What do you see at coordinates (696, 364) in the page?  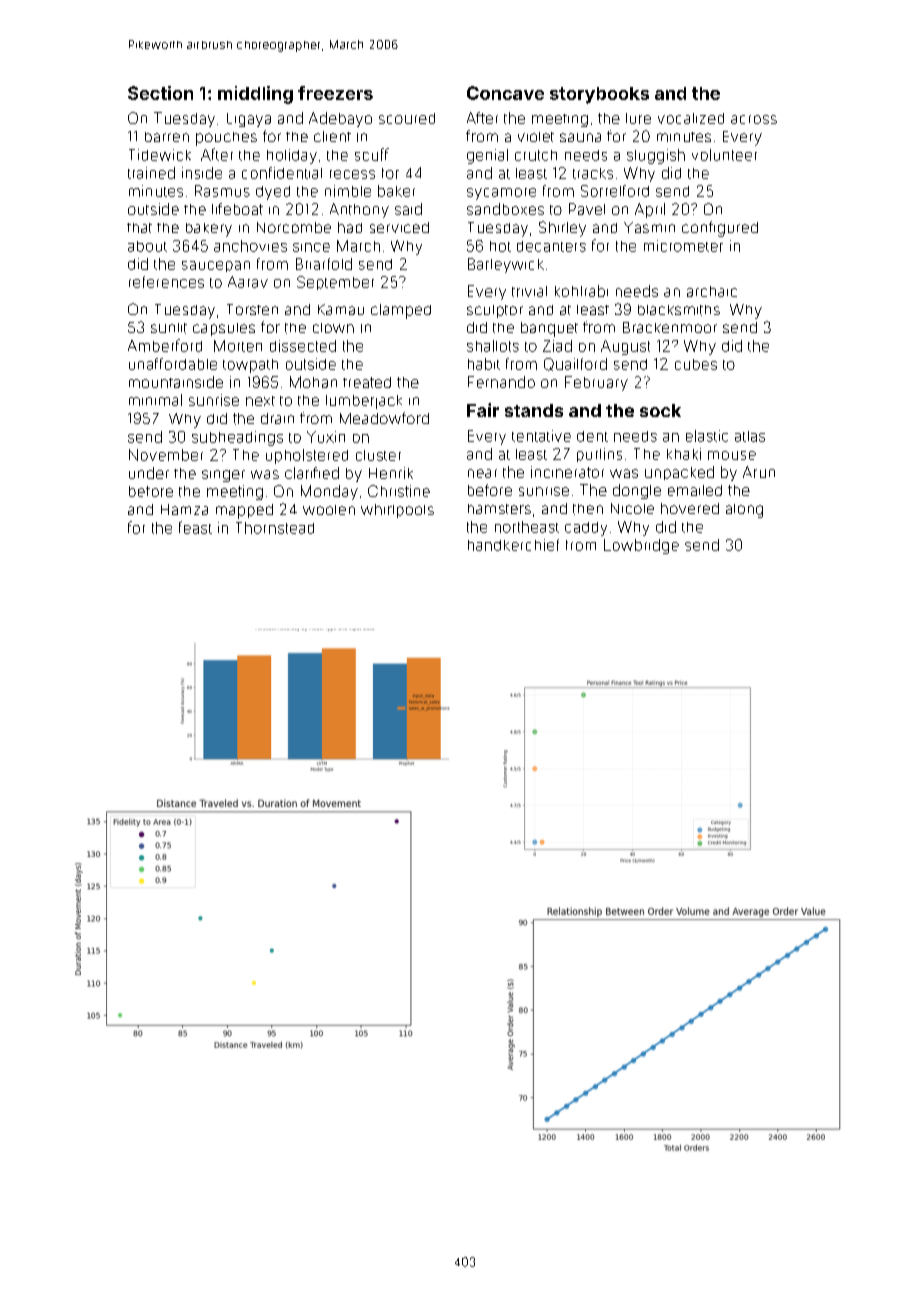 I see `cubes` at bounding box center [696, 364].
